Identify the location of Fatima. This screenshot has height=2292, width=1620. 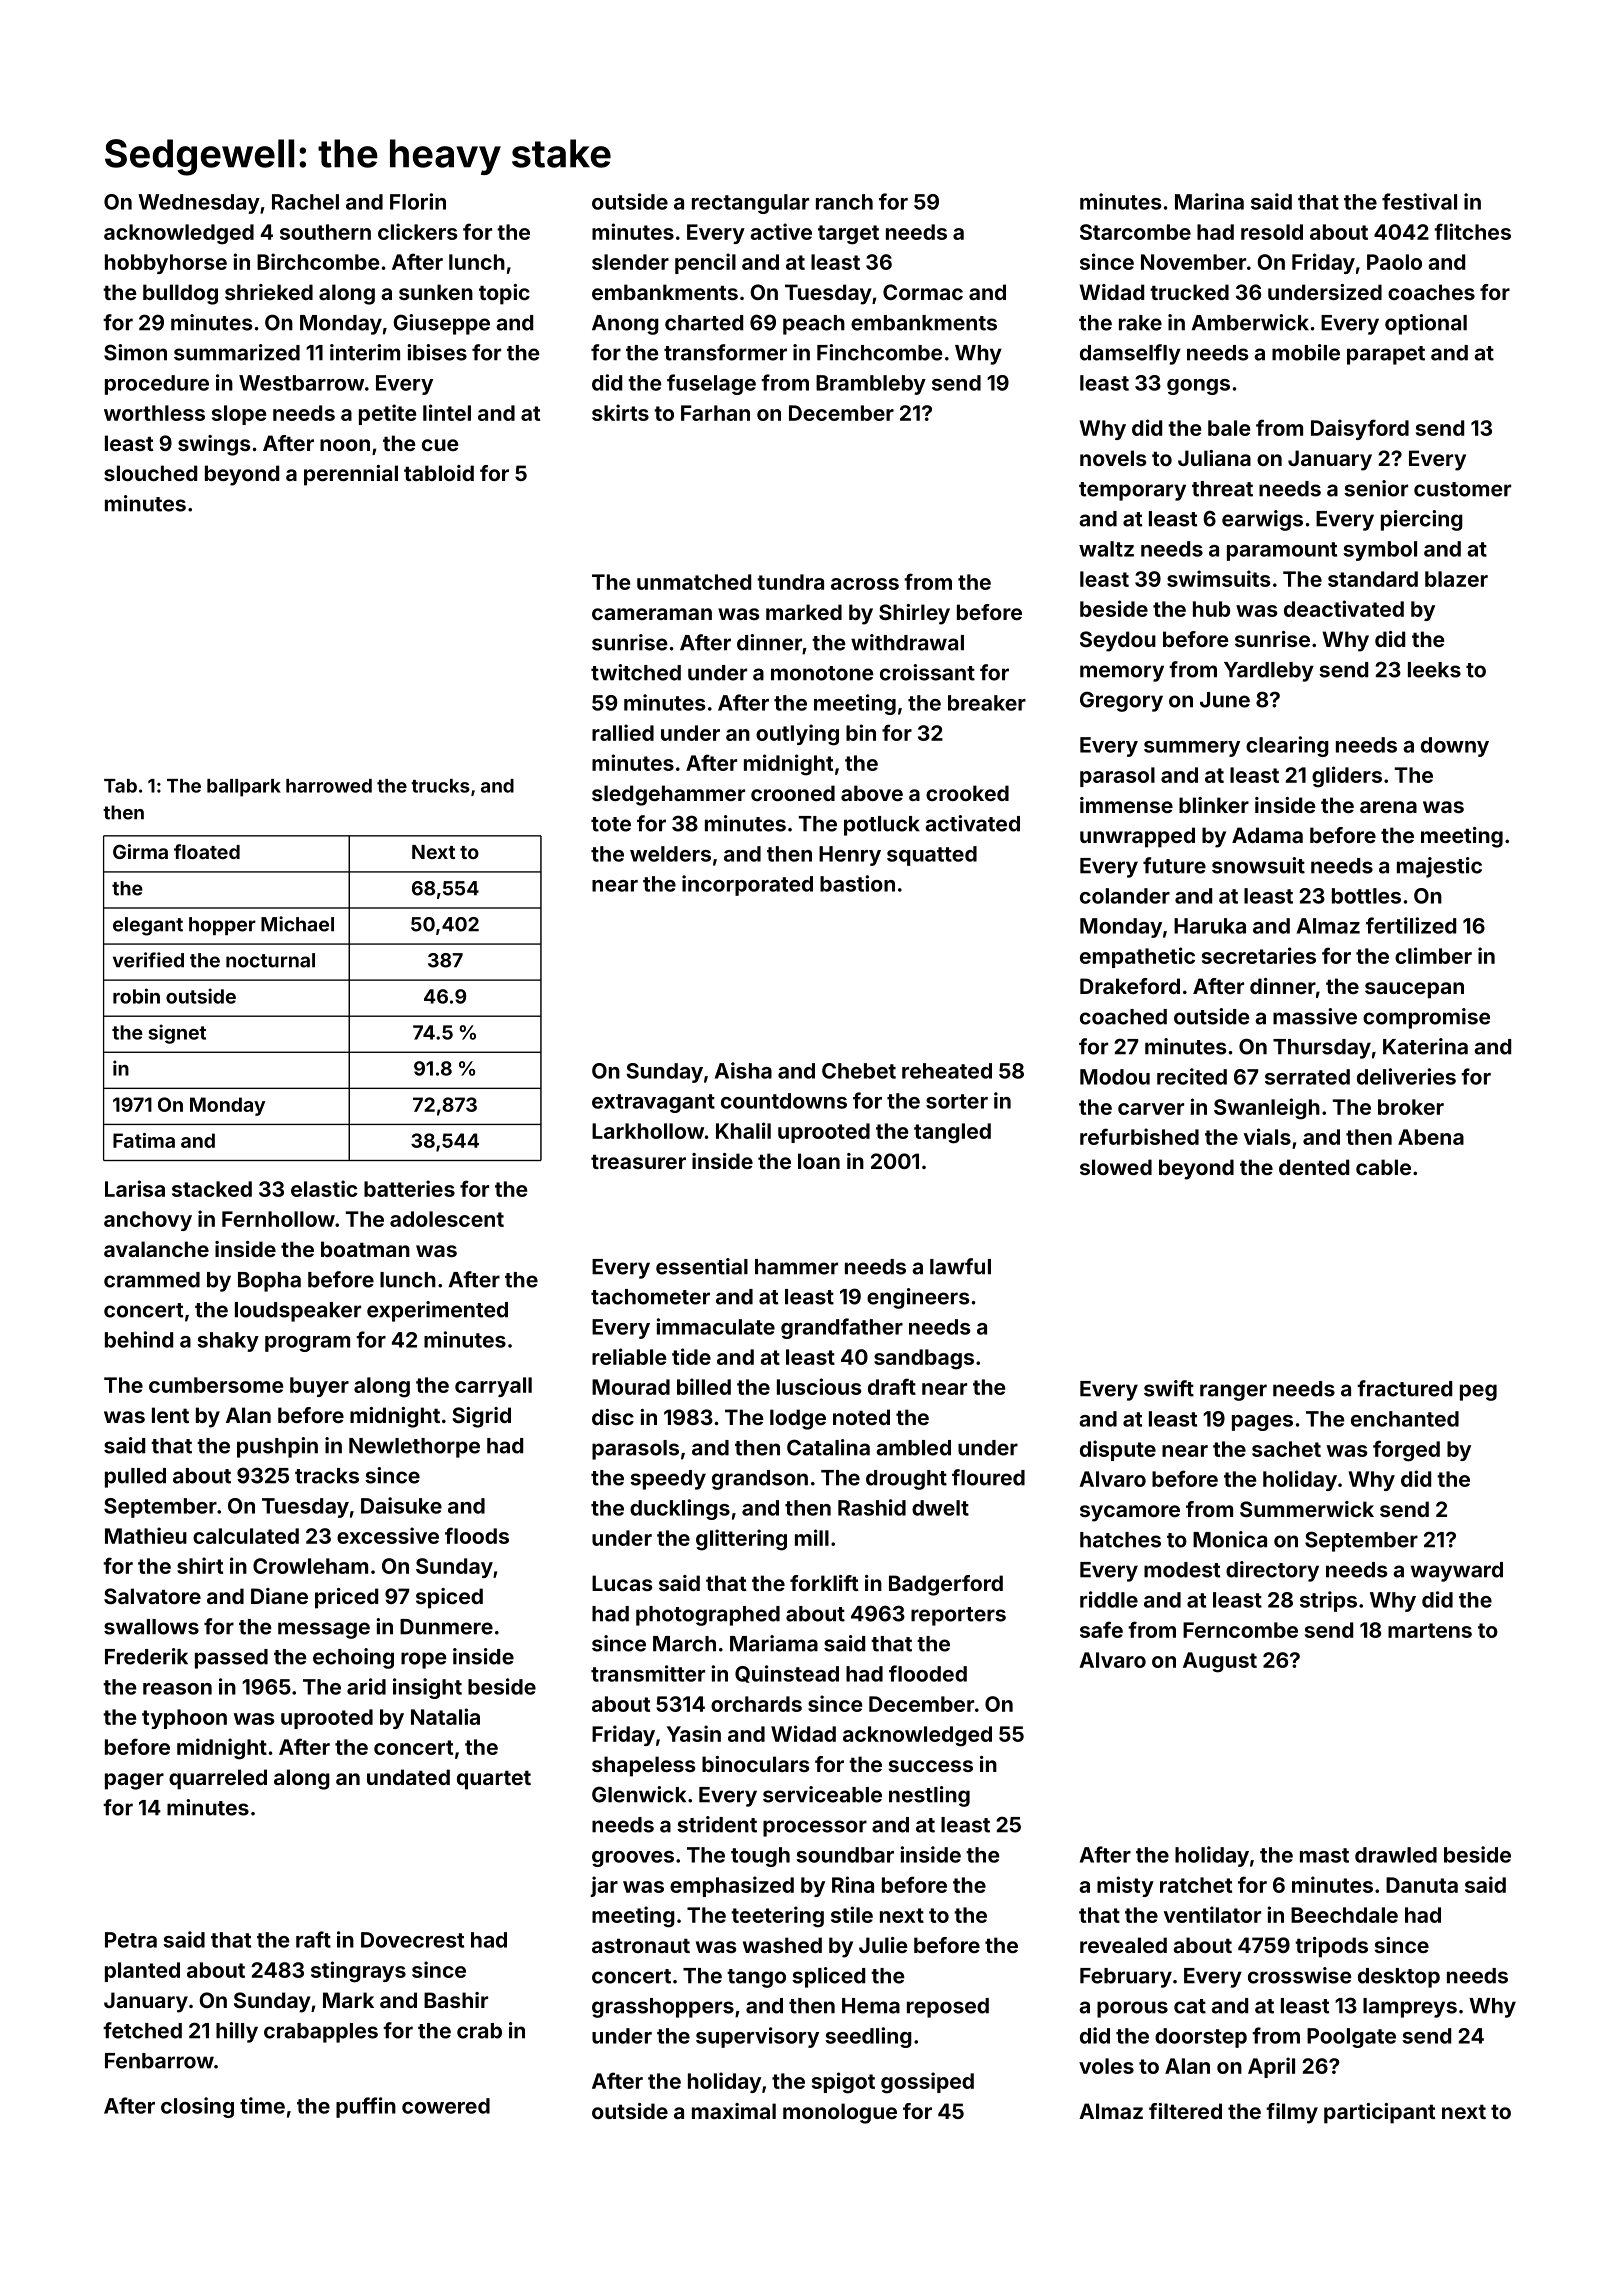
(144, 1140).
